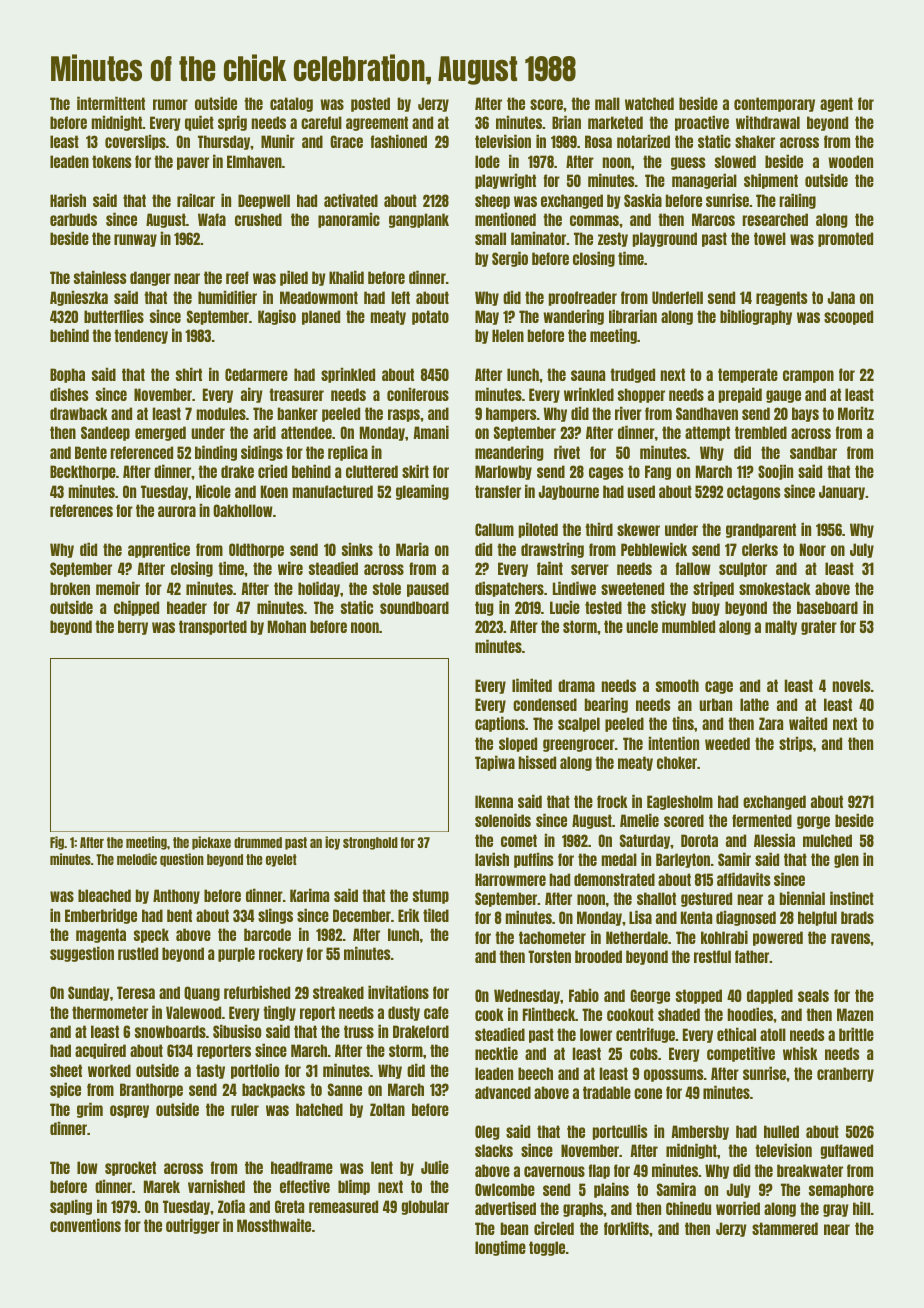 The height and width of the screenshot is (1308, 924). I want to click on choker, so click(677, 762).
